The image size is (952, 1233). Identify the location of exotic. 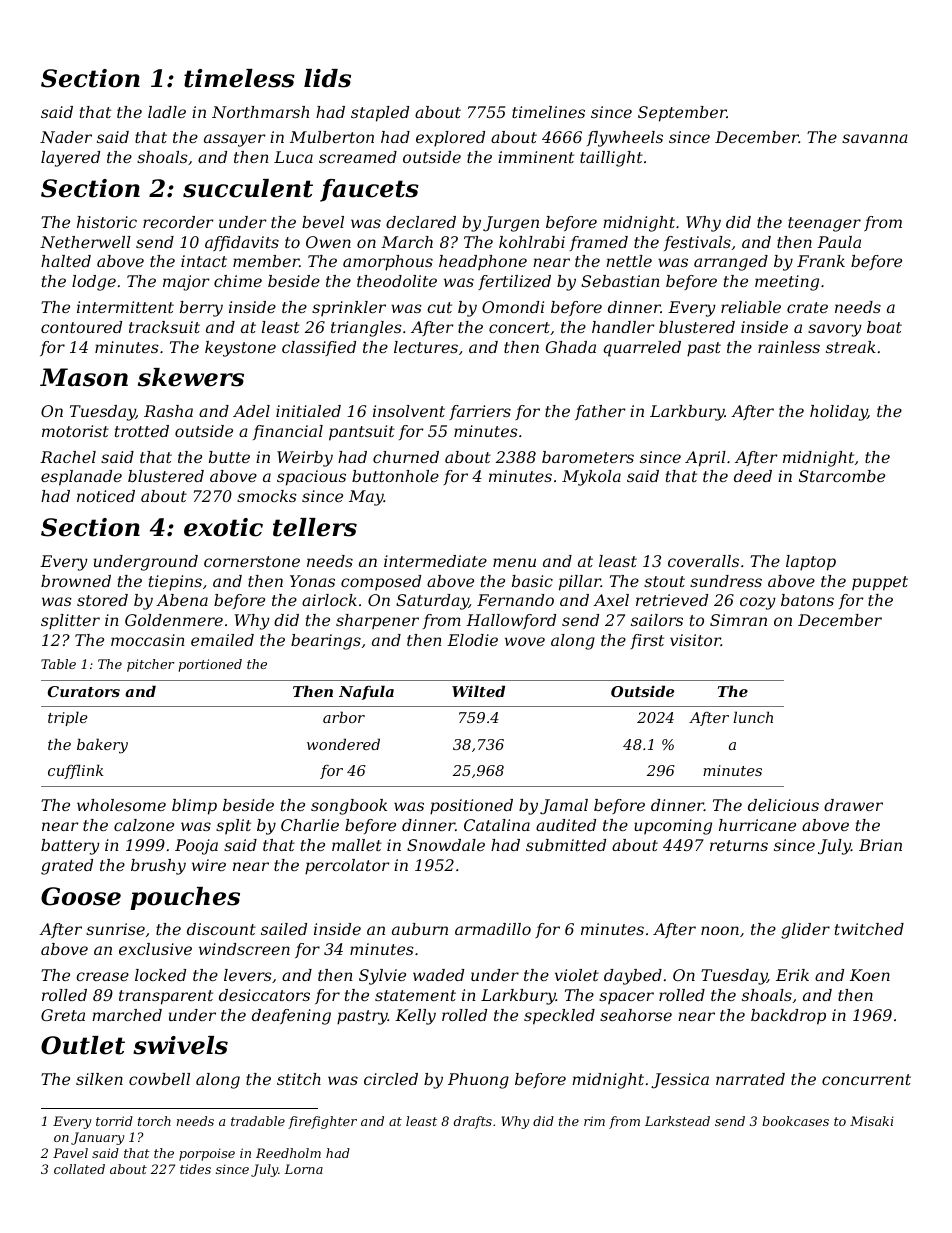
(223, 527).
